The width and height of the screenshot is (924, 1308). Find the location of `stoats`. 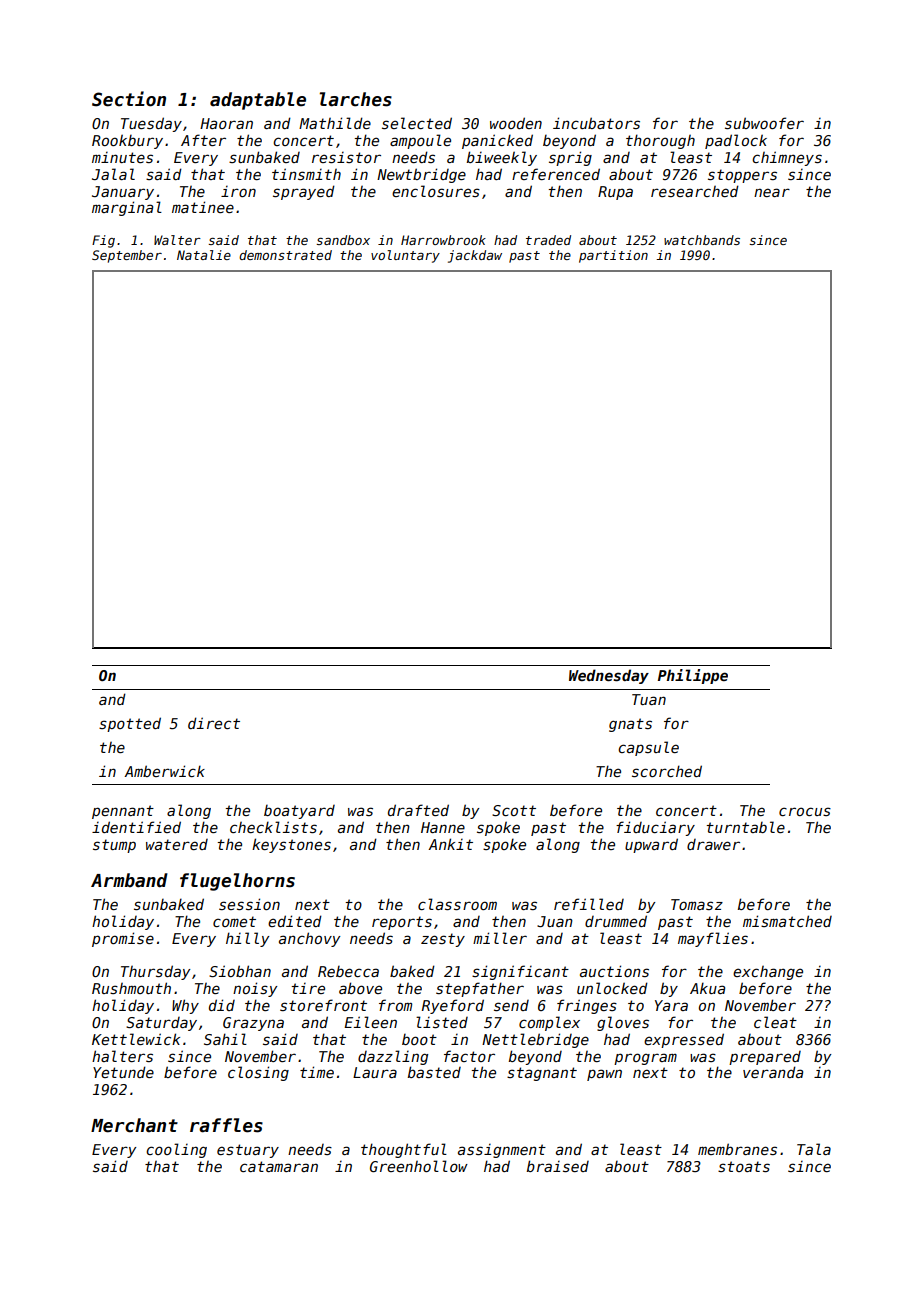

stoats is located at coordinates (744, 1166).
